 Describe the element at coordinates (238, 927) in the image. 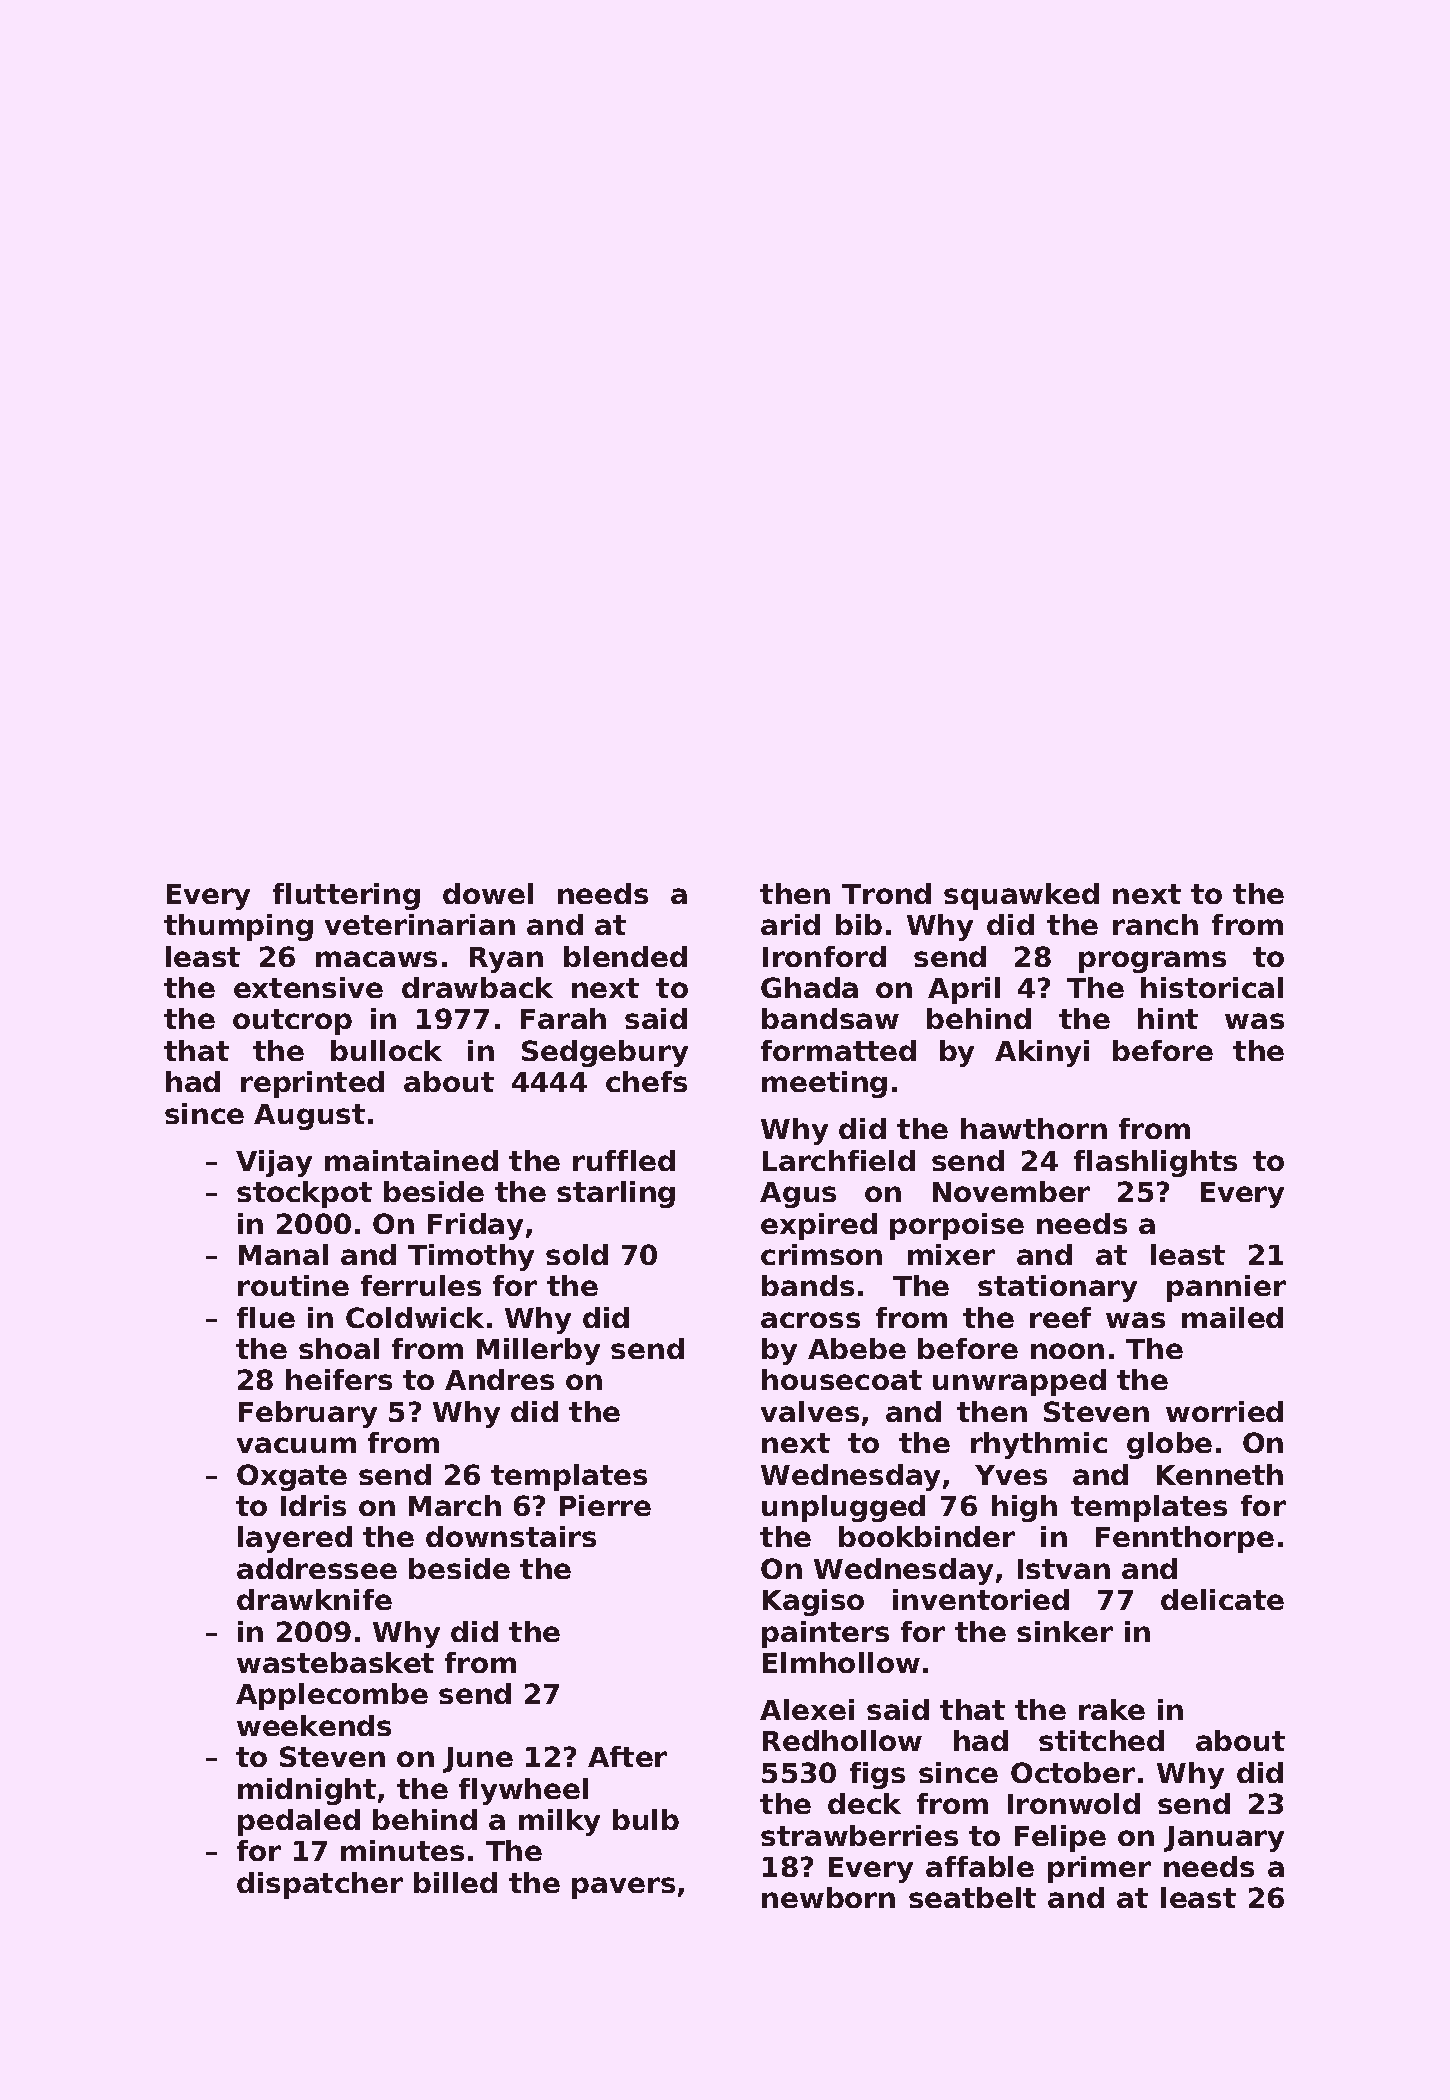

I see `thumping` at that location.
